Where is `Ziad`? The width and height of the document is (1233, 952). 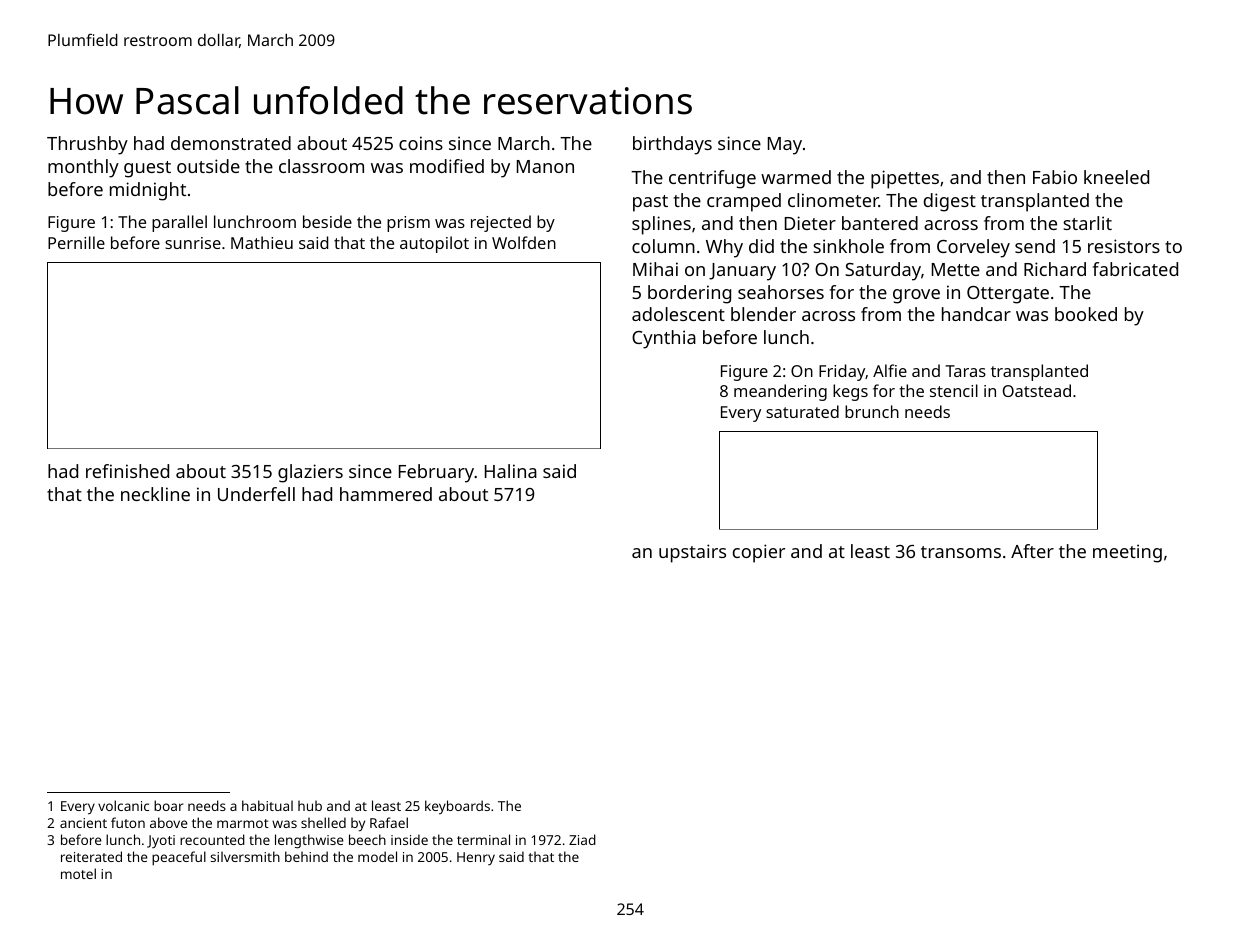 Ziad is located at coordinates (582, 839).
